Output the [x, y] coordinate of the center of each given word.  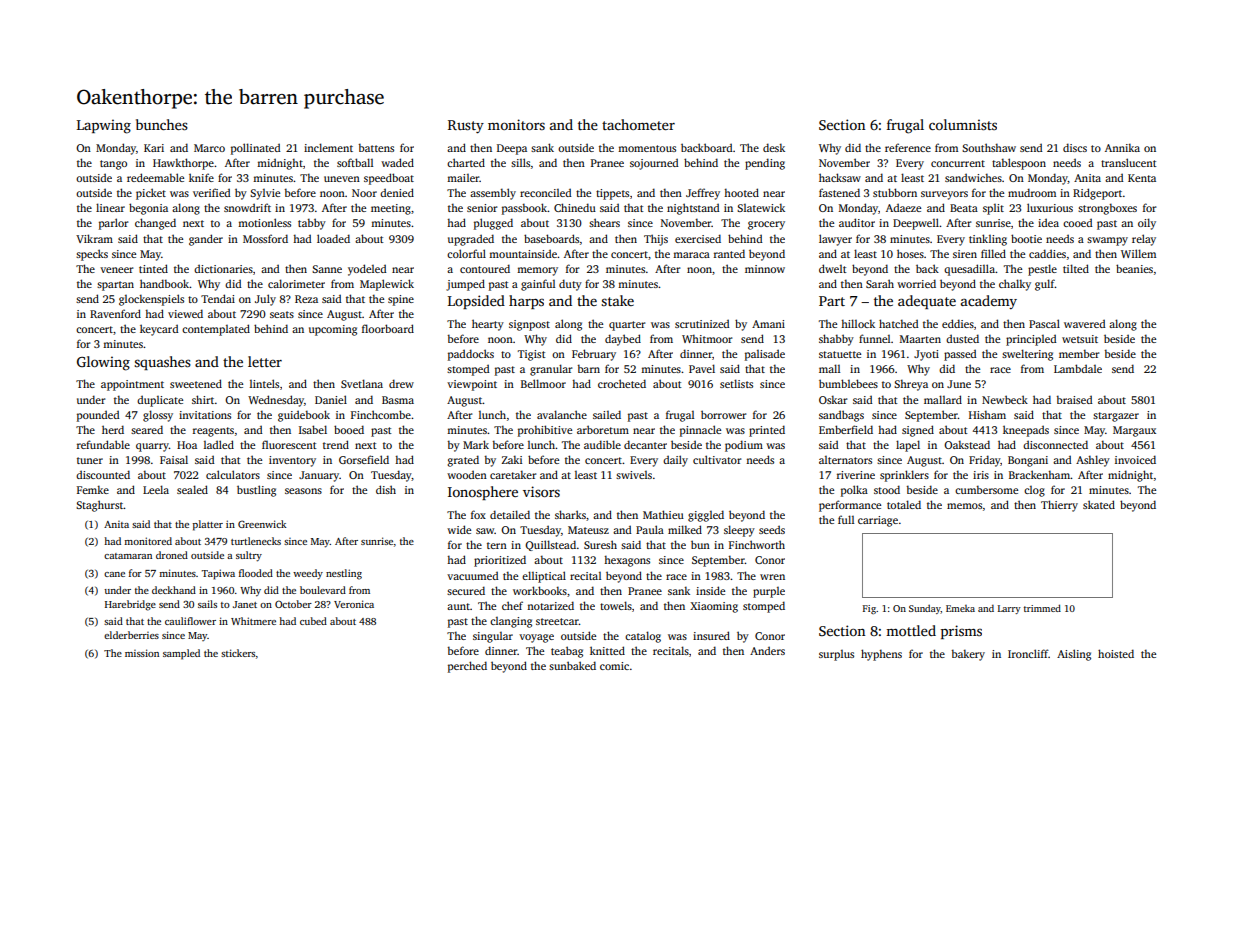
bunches [162, 124]
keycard [159, 330]
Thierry [1059, 506]
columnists [963, 124]
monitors [516, 124]
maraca [691, 255]
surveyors [944, 195]
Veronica [354, 604]
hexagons [627, 561]
